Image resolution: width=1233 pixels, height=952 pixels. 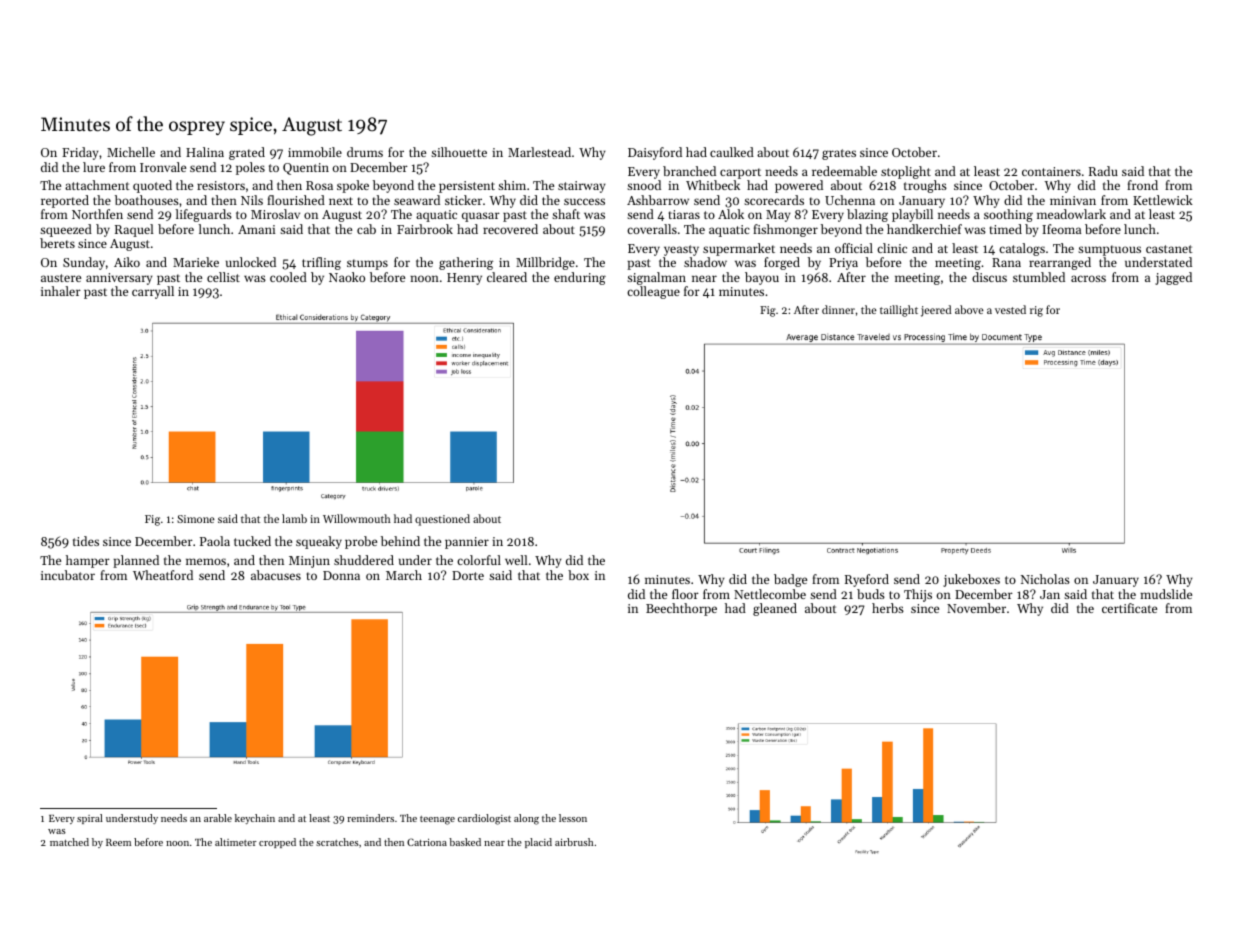 What do you see at coordinates (655, 153) in the page?
I see `Daisyford` at bounding box center [655, 153].
